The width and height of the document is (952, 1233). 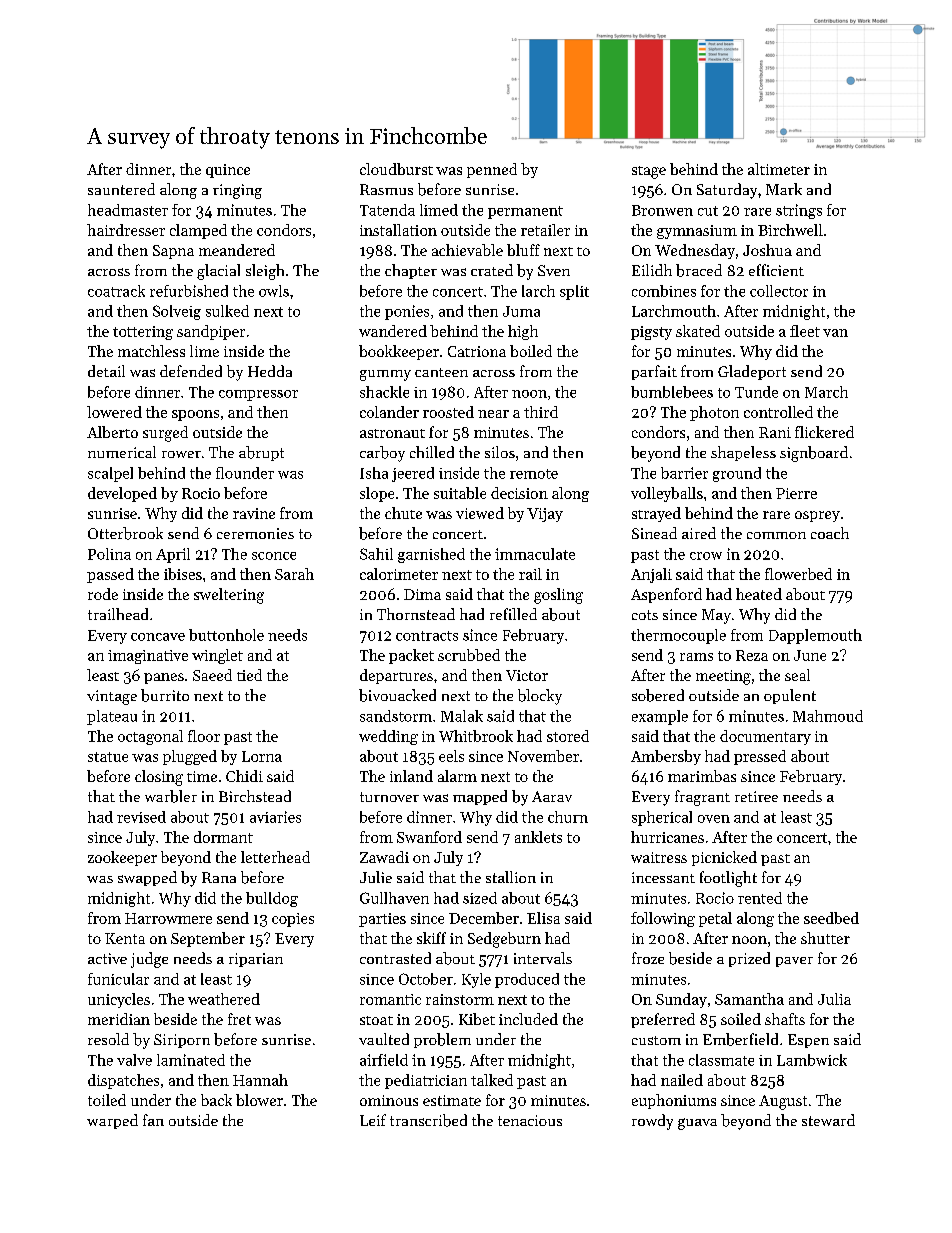 I want to click on third, so click(x=541, y=412).
